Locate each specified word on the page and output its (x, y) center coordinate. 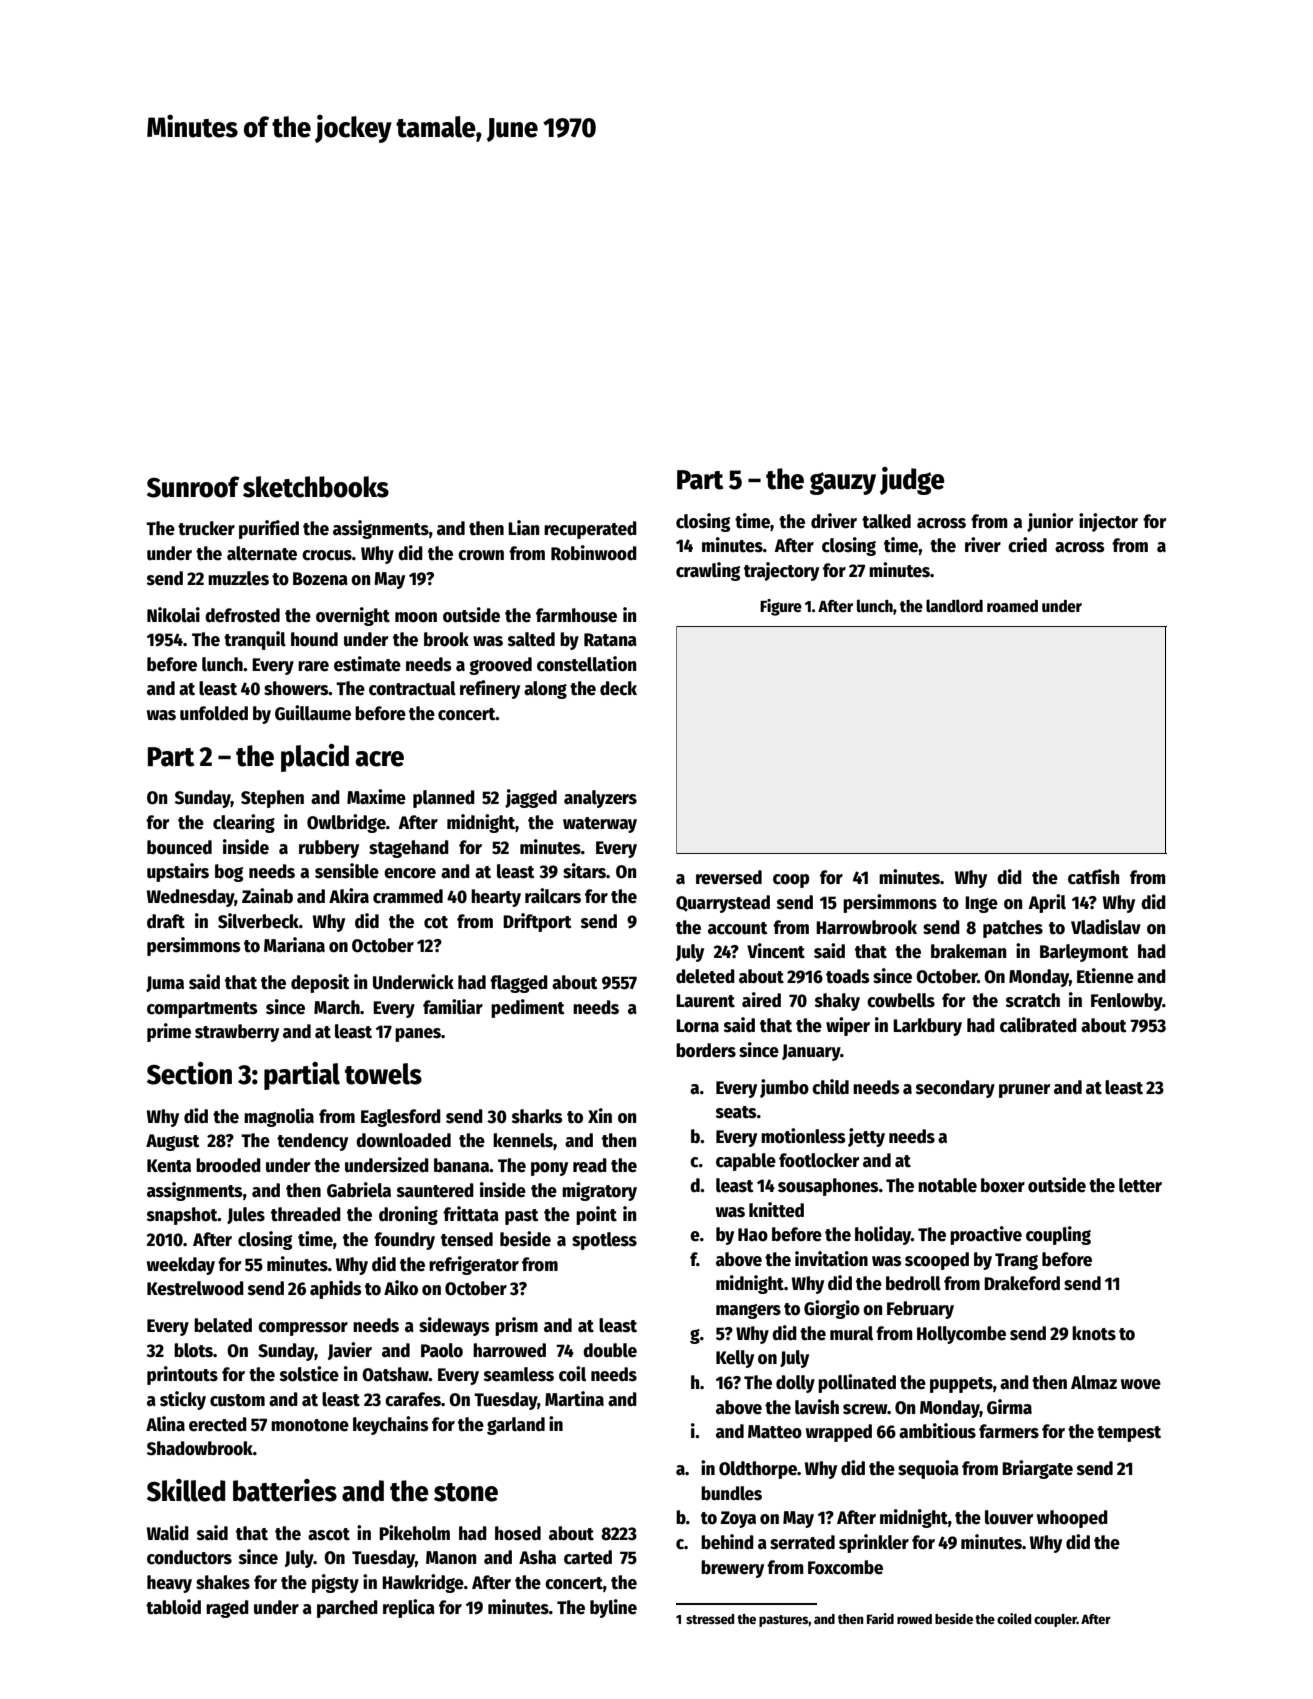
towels (383, 1074)
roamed (1012, 606)
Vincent (776, 951)
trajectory (781, 571)
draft (166, 921)
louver (1009, 1517)
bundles (731, 1493)
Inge (981, 904)
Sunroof (193, 487)
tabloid (173, 1607)
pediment (528, 1008)
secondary (955, 1089)
